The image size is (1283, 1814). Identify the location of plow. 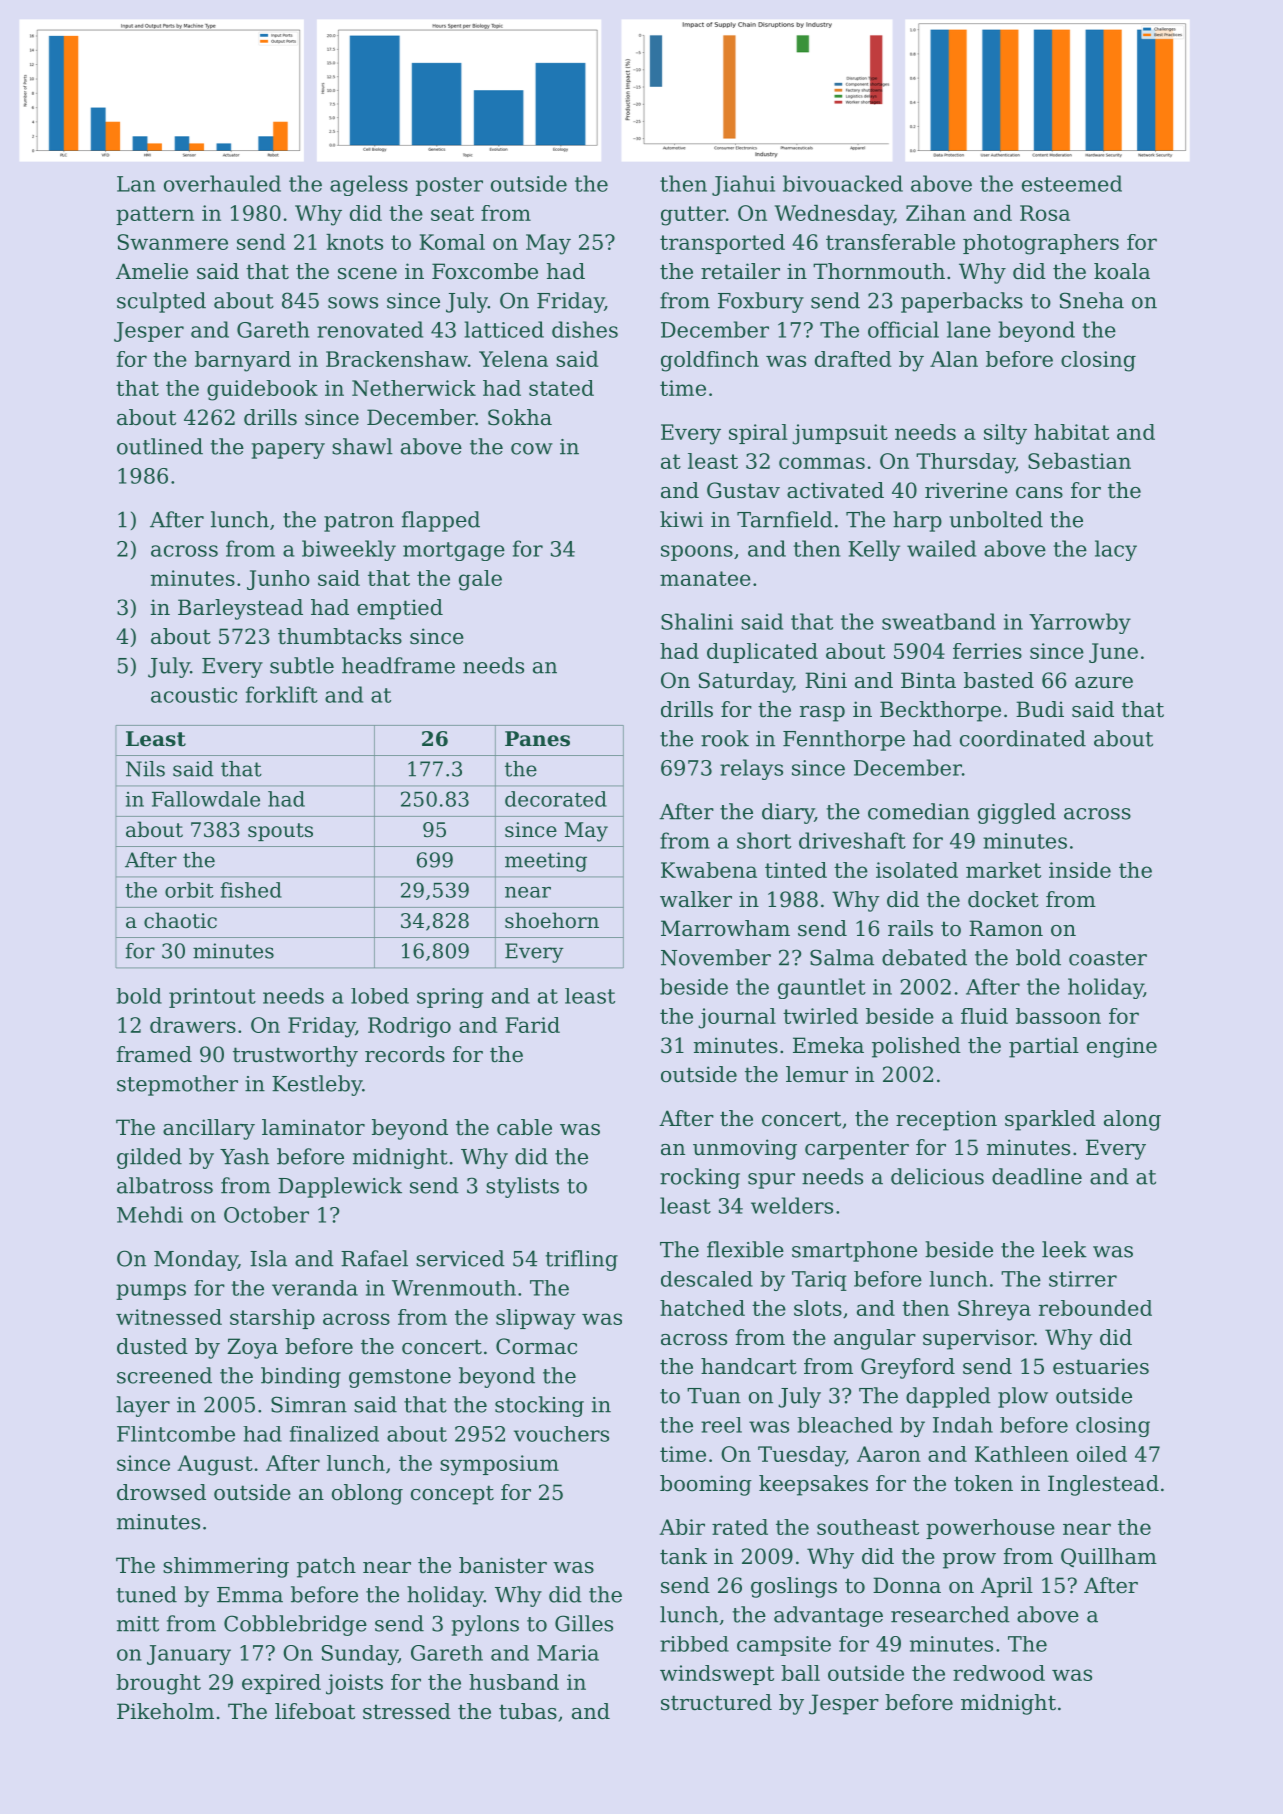
(1023, 1397).
